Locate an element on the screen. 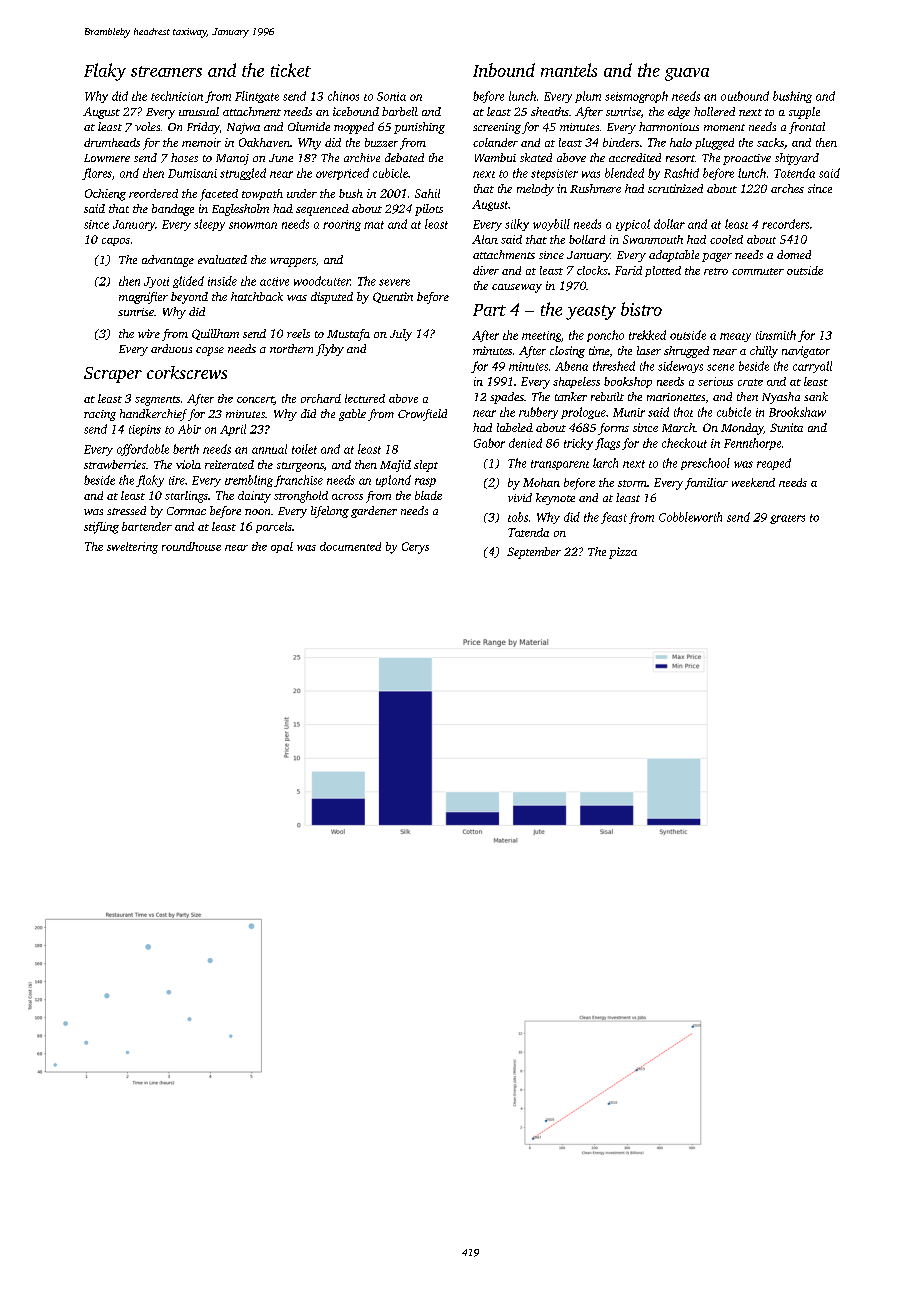  sweltering is located at coordinates (132, 548).
